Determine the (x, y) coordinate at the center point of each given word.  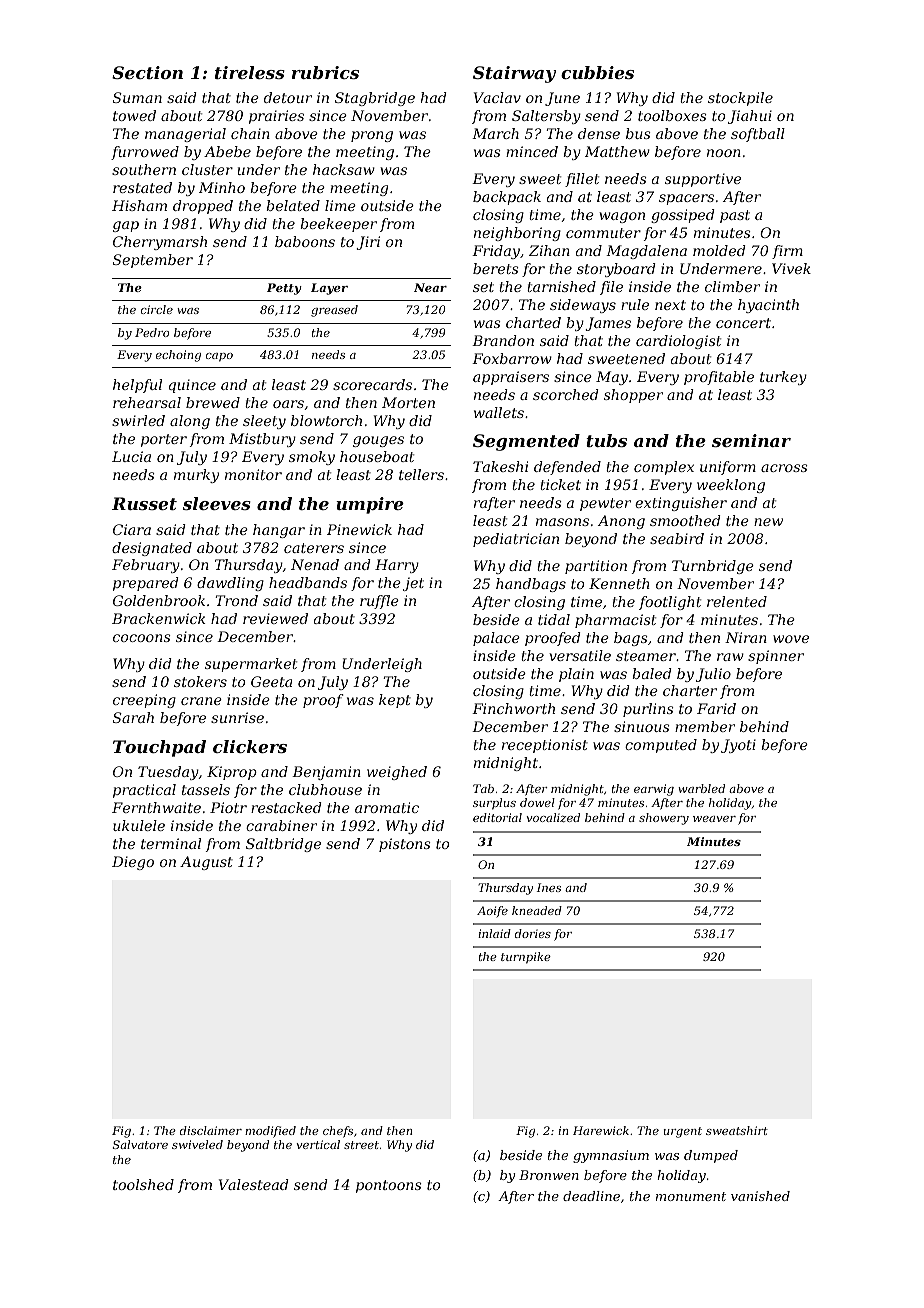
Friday (496, 252)
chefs (338, 1132)
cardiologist (678, 342)
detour (288, 97)
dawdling (230, 584)
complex (664, 468)
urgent (683, 1132)
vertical (318, 1144)
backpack (507, 198)
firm (787, 252)
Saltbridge (283, 845)
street (361, 1145)
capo (219, 357)
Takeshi (500, 466)
